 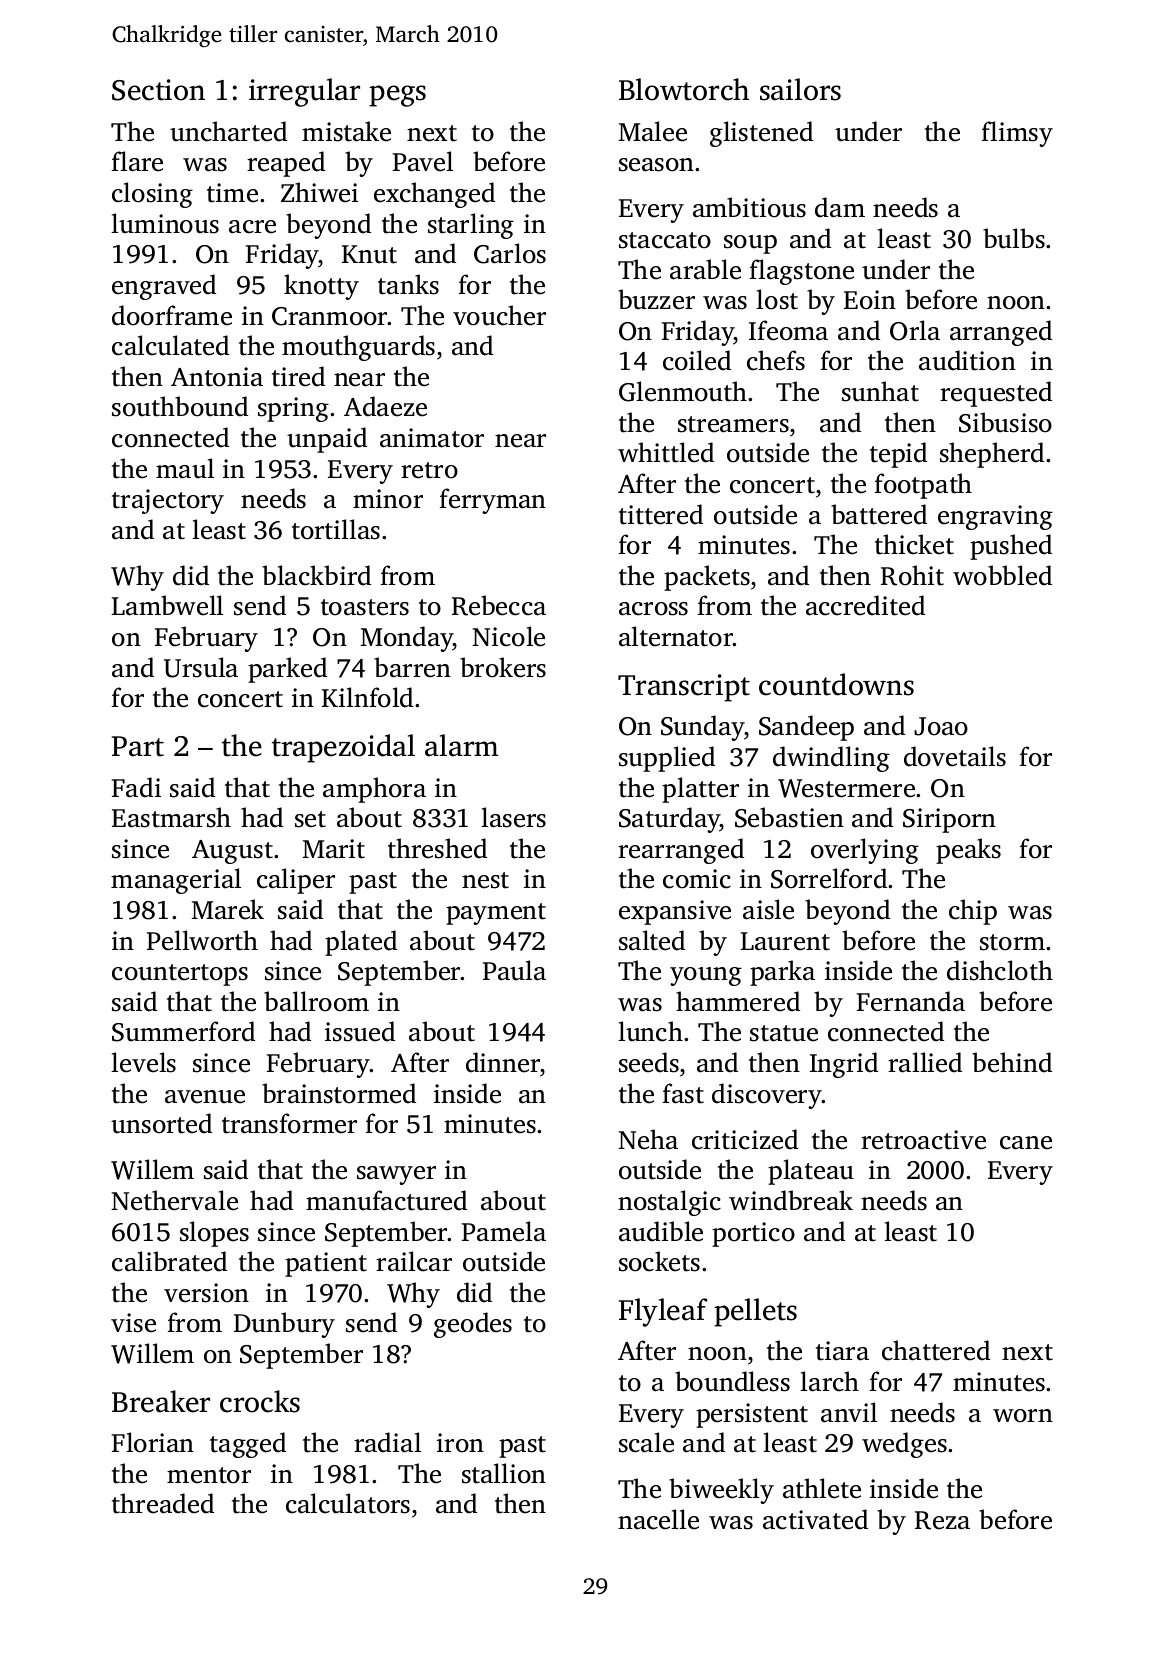 What do you see at coordinates (471, 226) in the screenshot?
I see `starling` at bounding box center [471, 226].
